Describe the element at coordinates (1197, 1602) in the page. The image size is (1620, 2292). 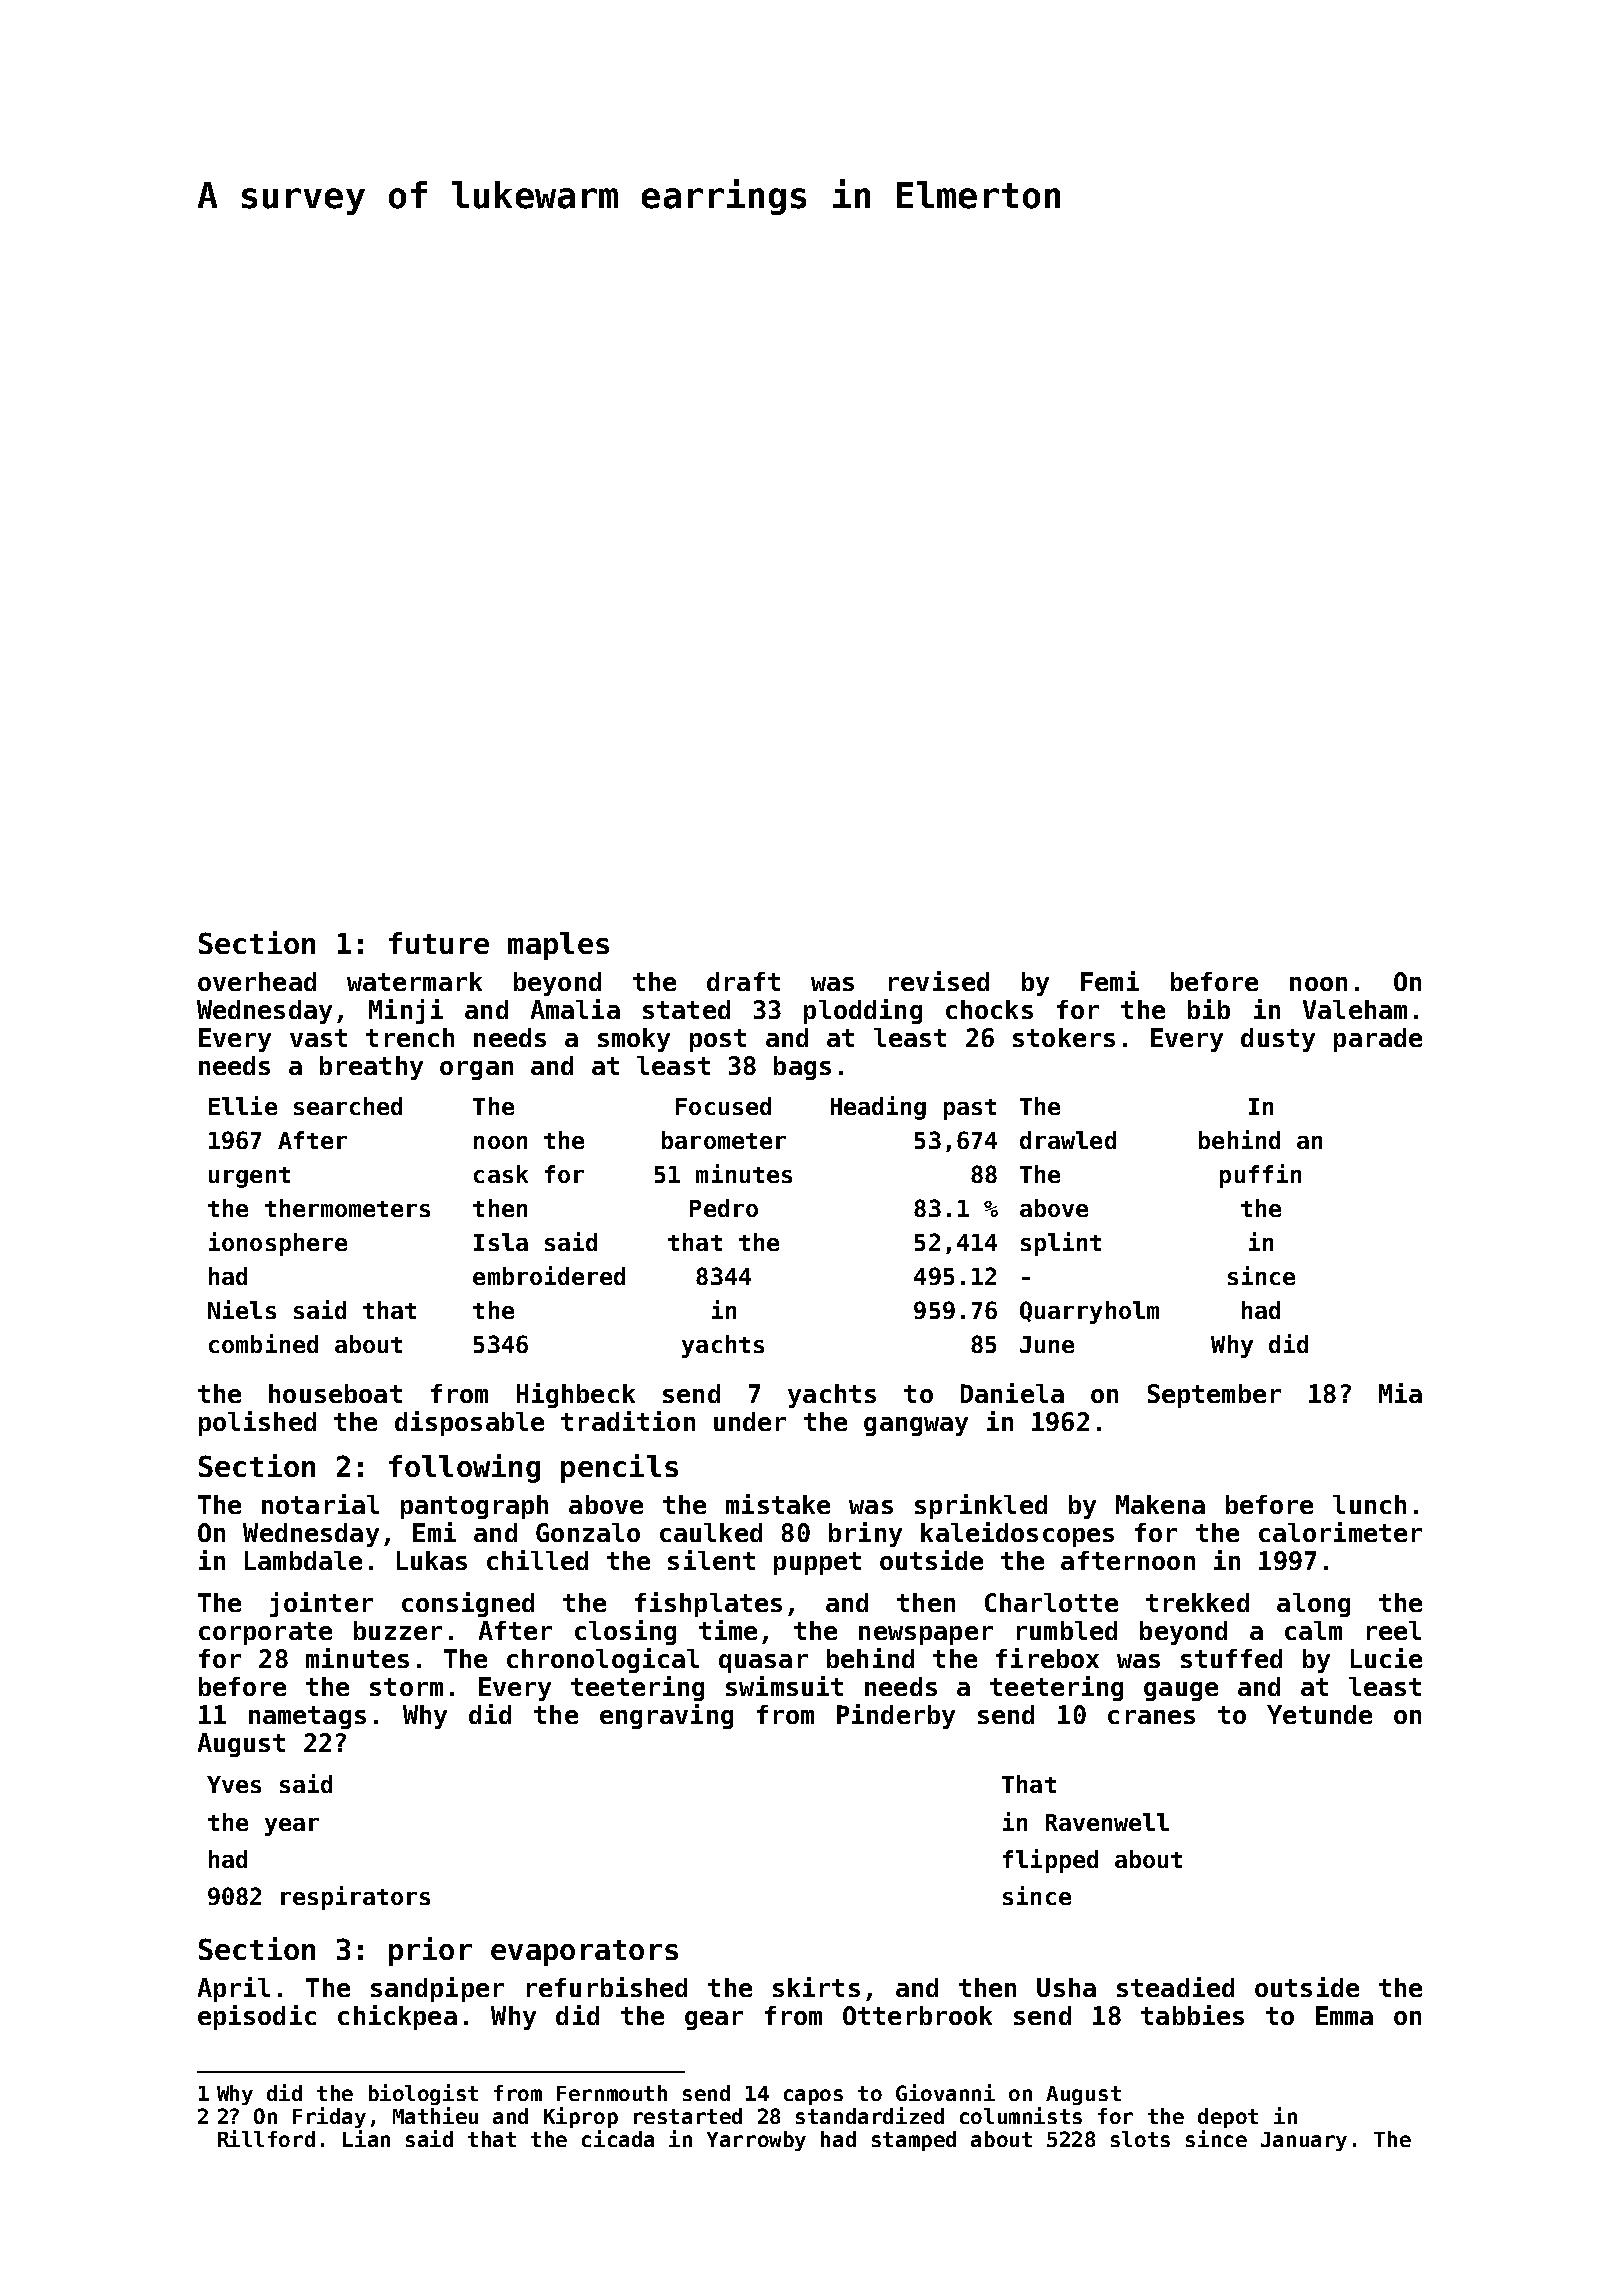
I see `trekked` at that location.
